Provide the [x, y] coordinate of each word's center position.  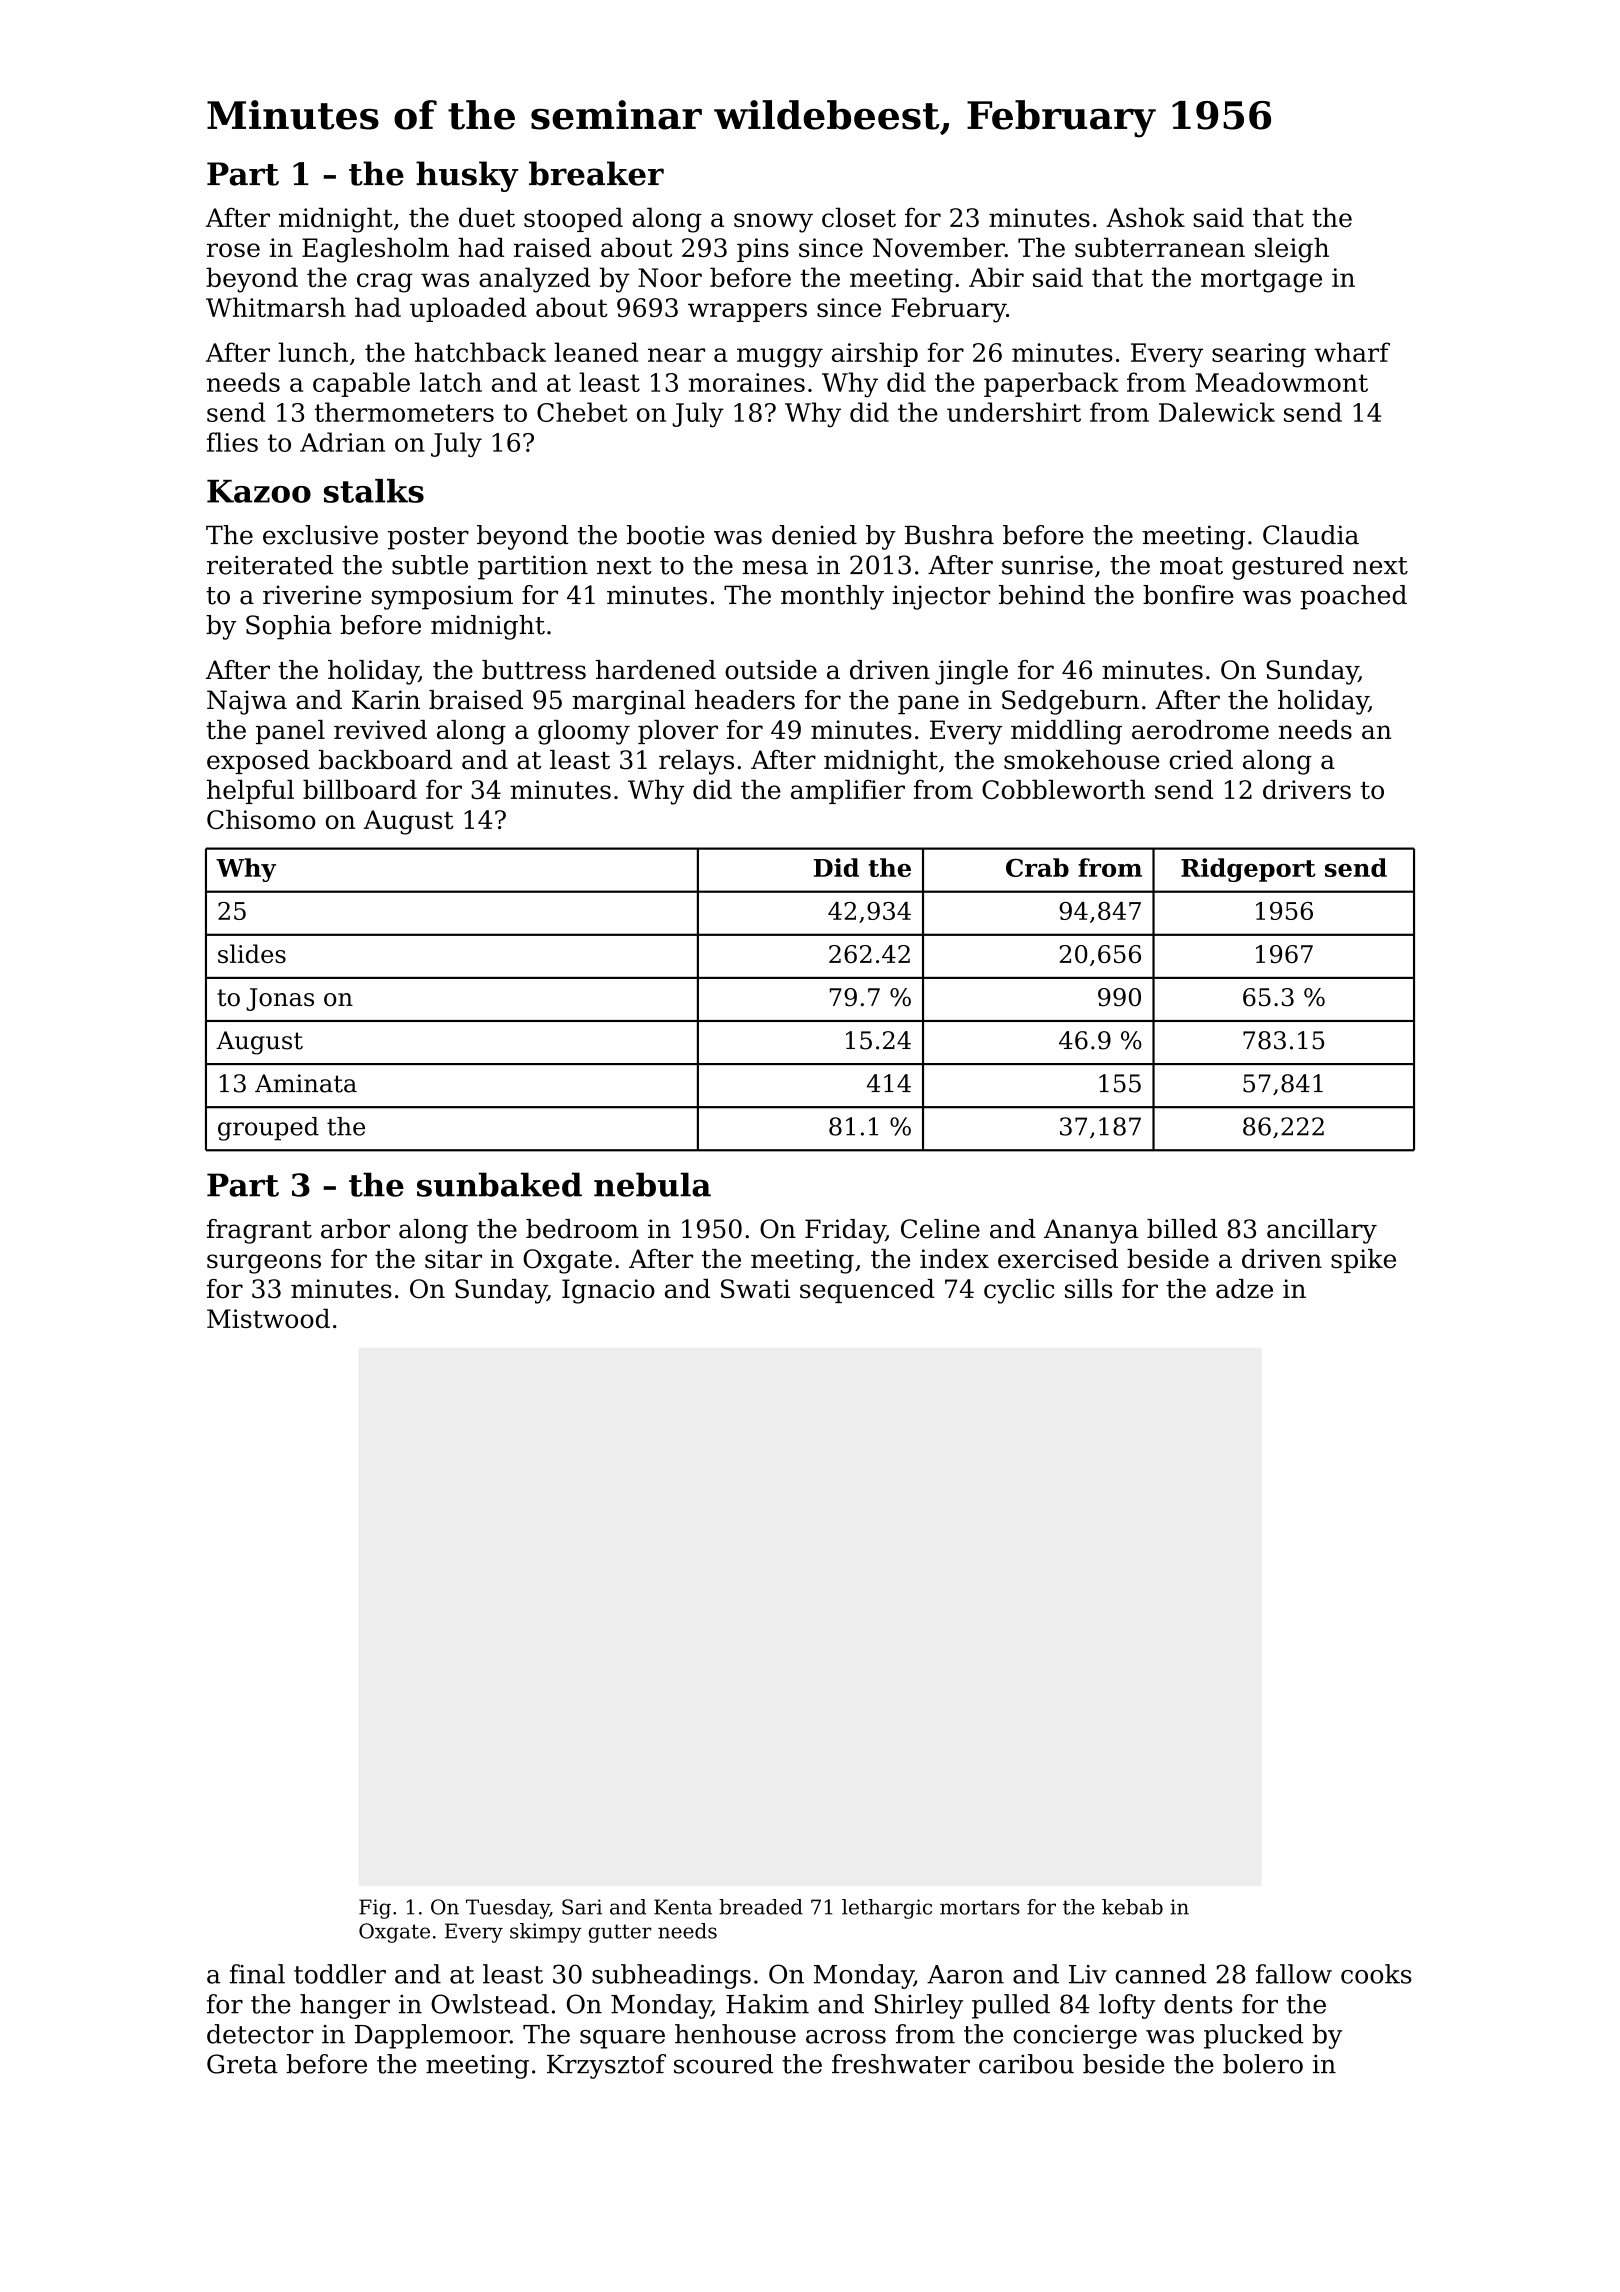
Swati [755, 1289]
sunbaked [499, 1184]
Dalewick [1217, 412]
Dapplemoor [432, 2036]
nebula [652, 1184]
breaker [596, 173]
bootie [666, 535]
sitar [453, 1259]
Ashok [1145, 217]
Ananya [1091, 1231]
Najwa [247, 702]
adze [1244, 1289]
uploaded [468, 309]
